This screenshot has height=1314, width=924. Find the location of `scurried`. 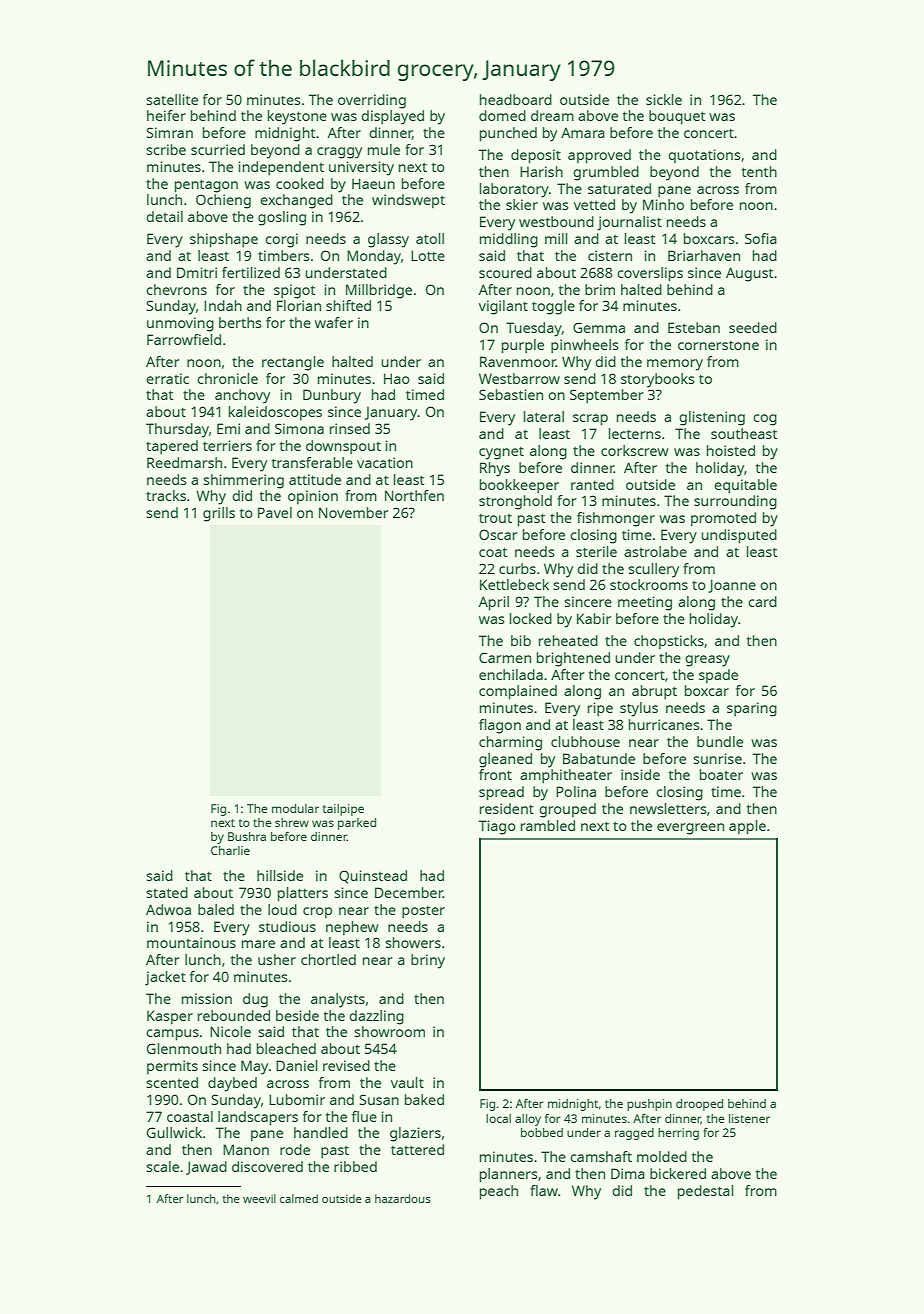

scurried is located at coordinates (218, 149).
